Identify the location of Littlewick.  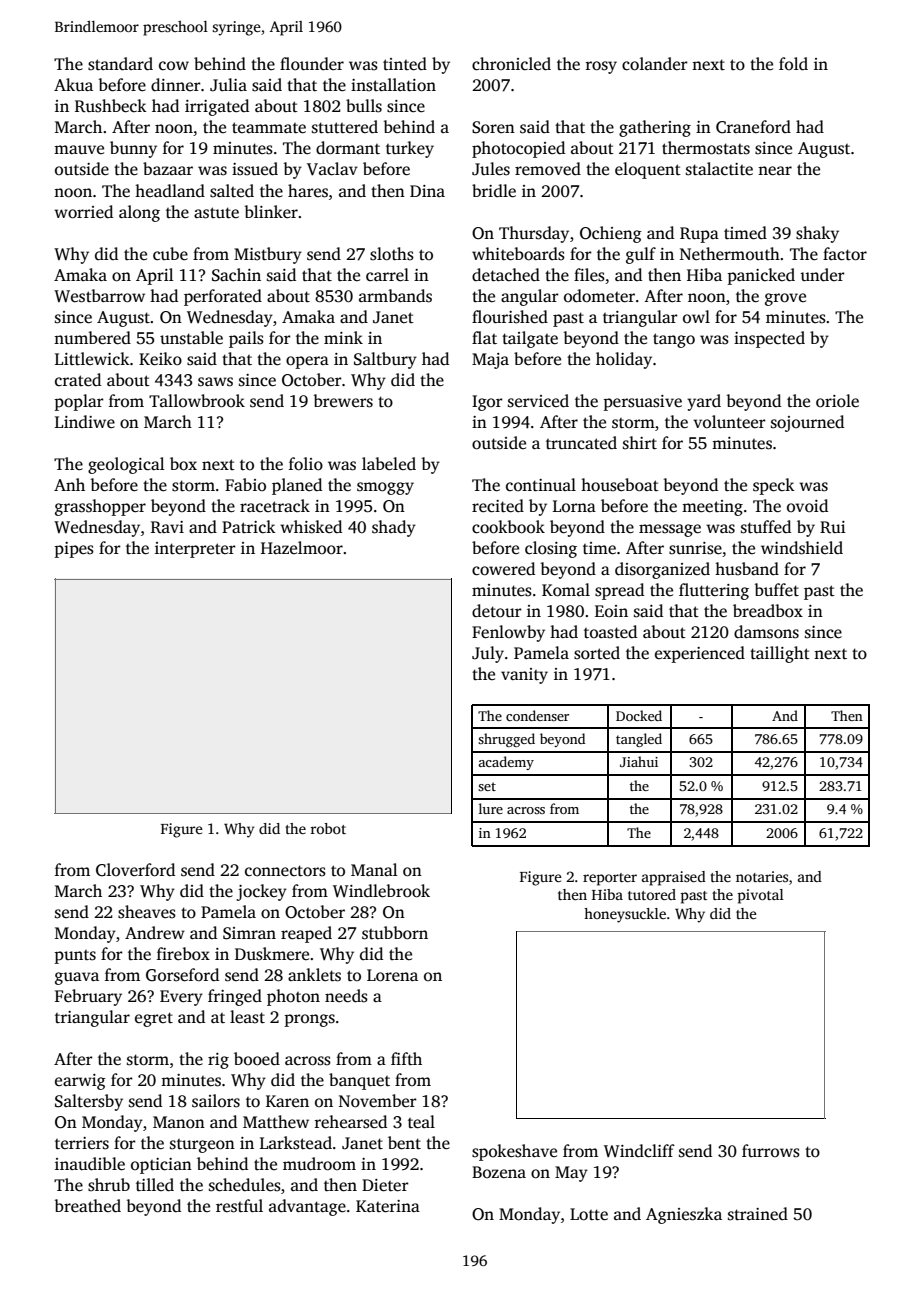
(92, 358).
